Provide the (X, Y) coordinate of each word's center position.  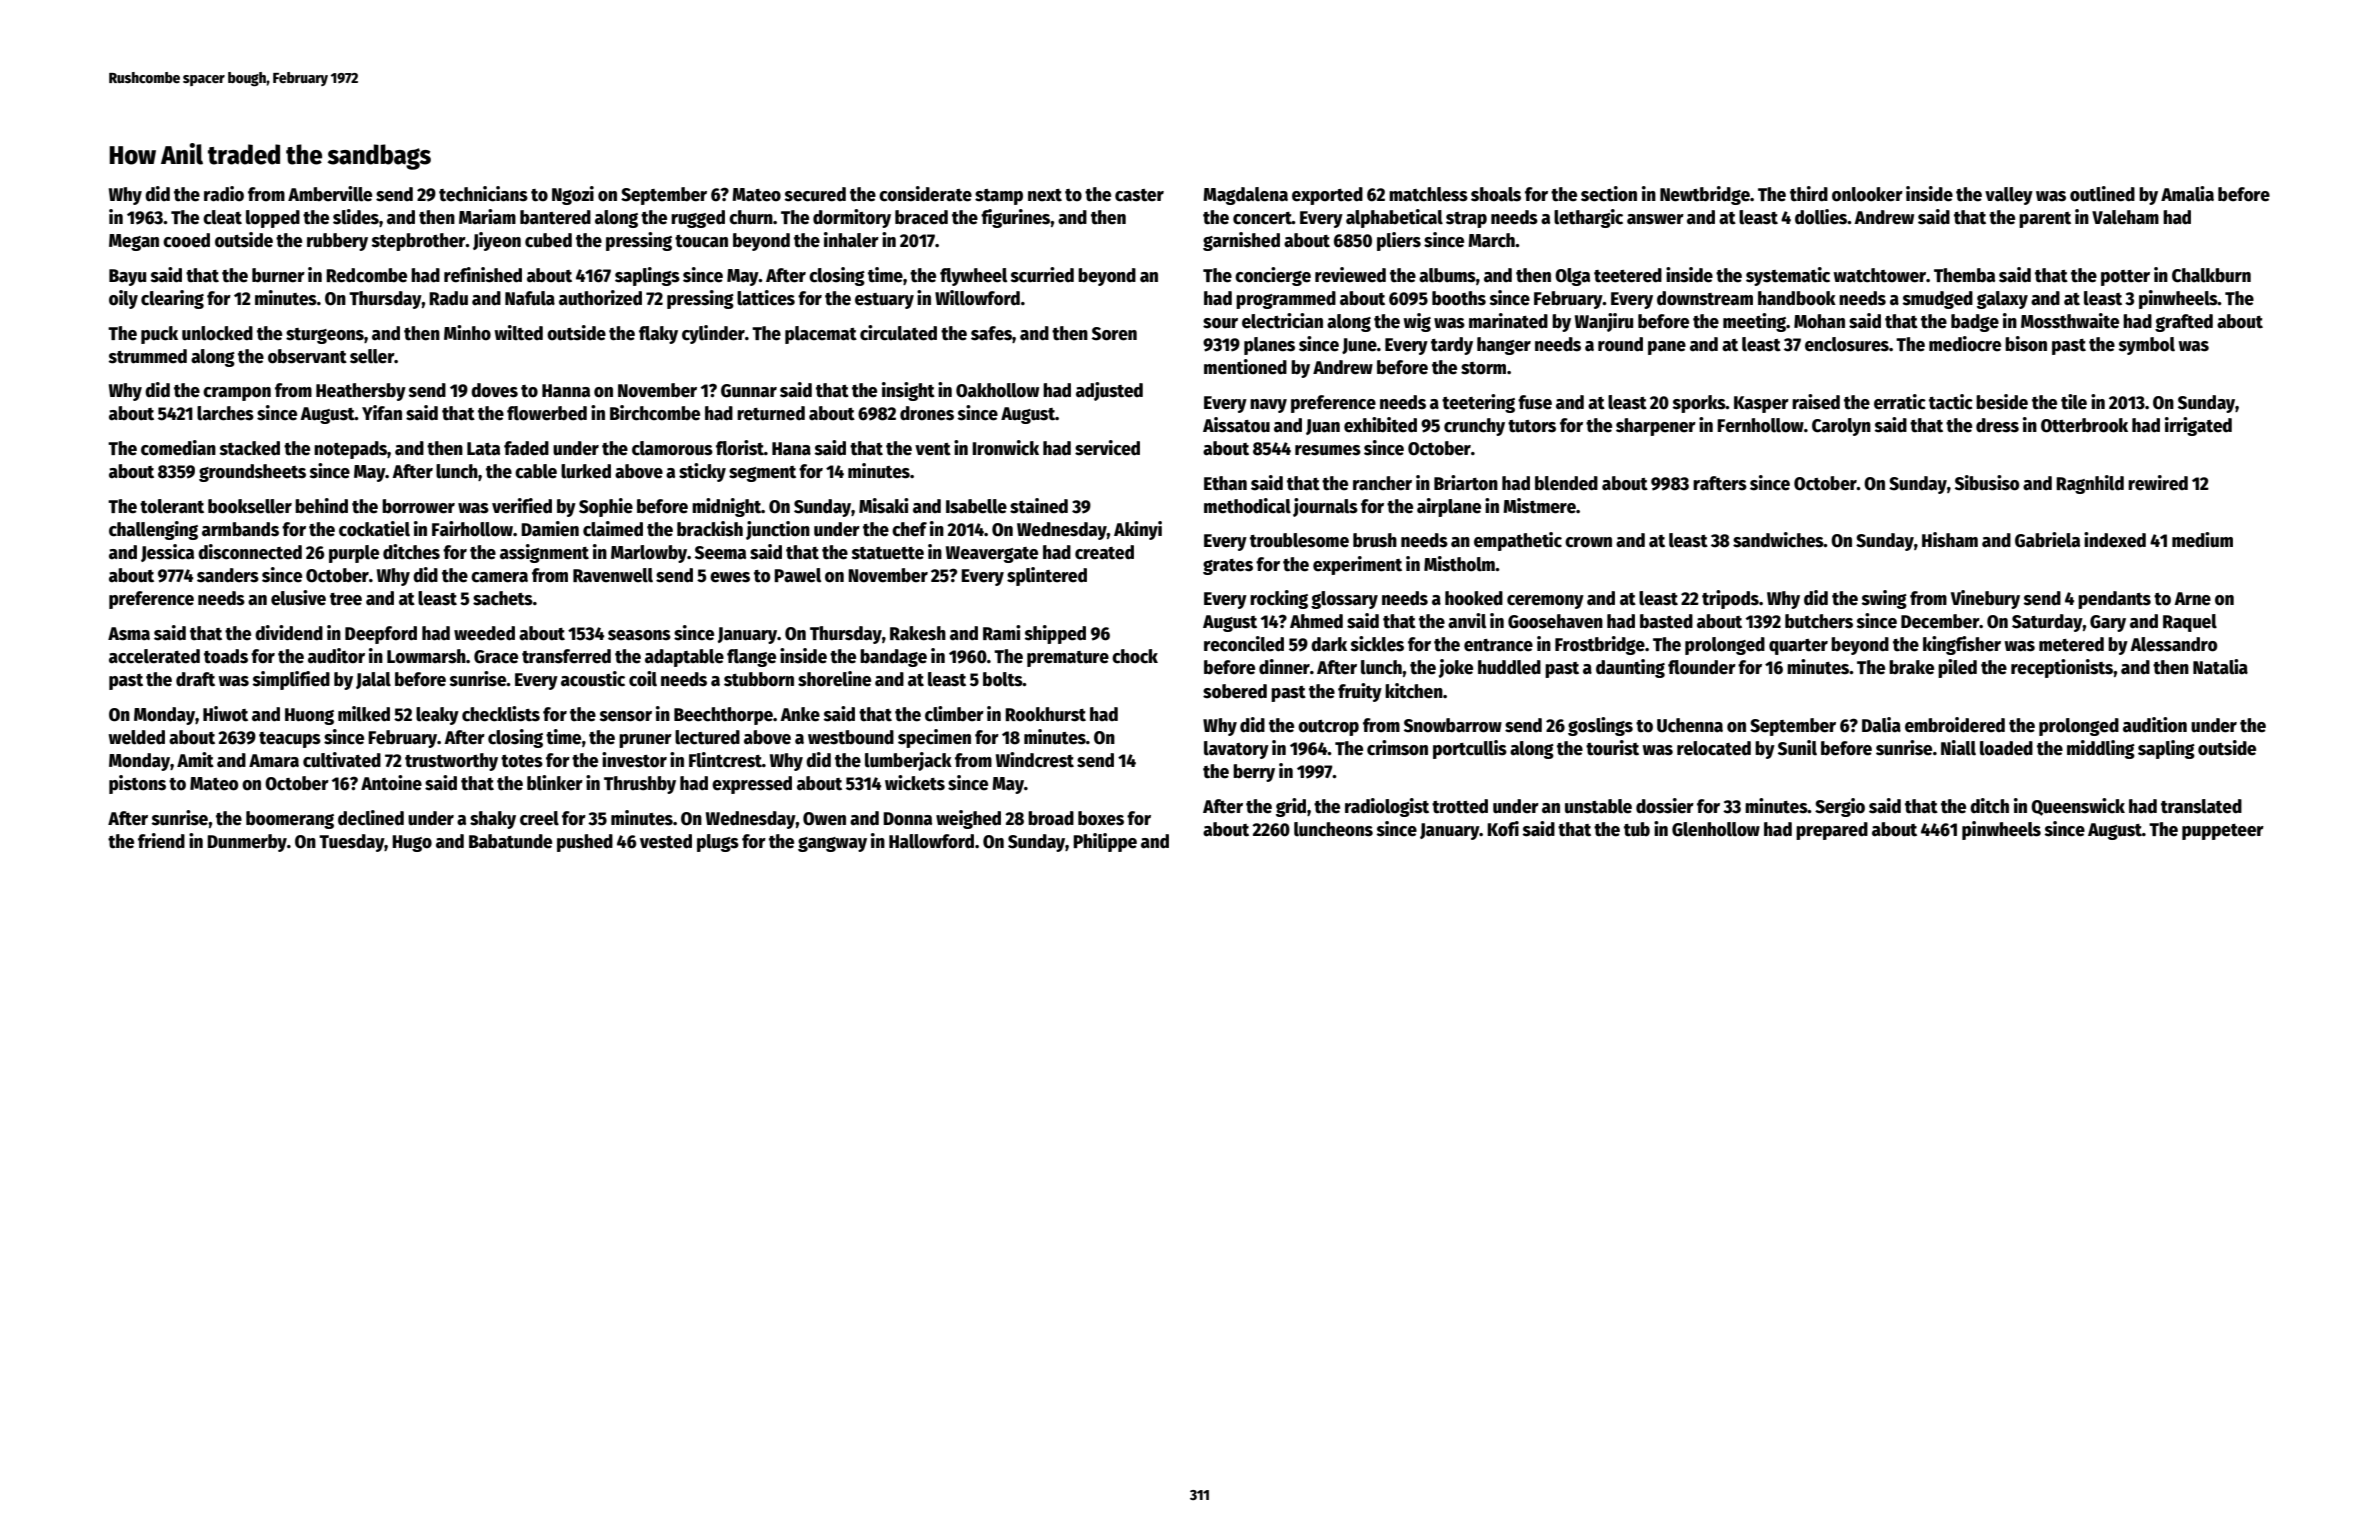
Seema (720, 553)
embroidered (1955, 725)
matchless (1428, 194)
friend (161, 841)
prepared (1832, 831)
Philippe (1105, 842)
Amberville (330, 194)
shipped (1055, 634)
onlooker (1867, 194)
